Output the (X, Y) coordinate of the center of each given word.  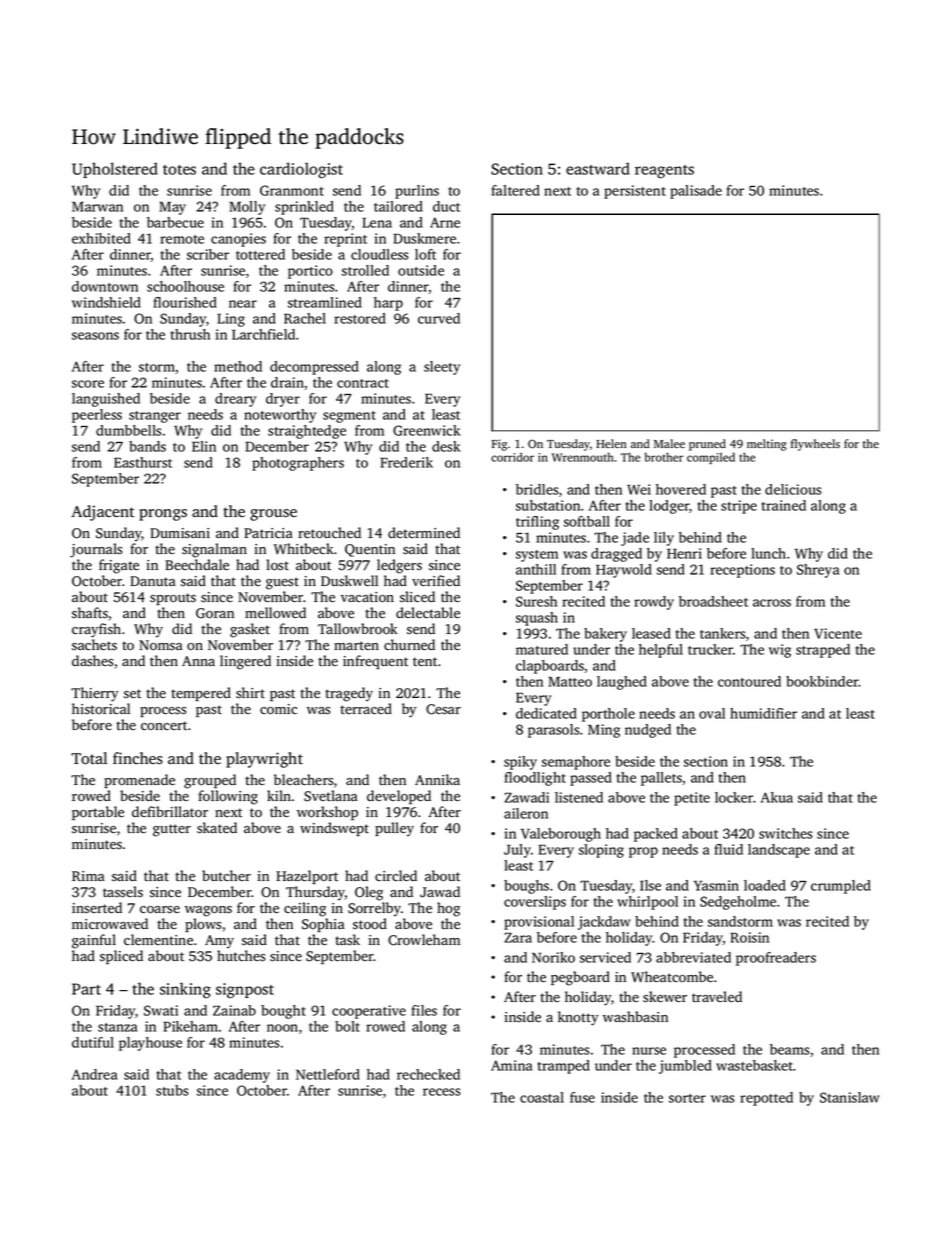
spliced (121, 957)
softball (587, 521)
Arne (445, 222)
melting (767, 445)
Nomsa (161, 645)
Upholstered (115, 170)
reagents (664, 172)
